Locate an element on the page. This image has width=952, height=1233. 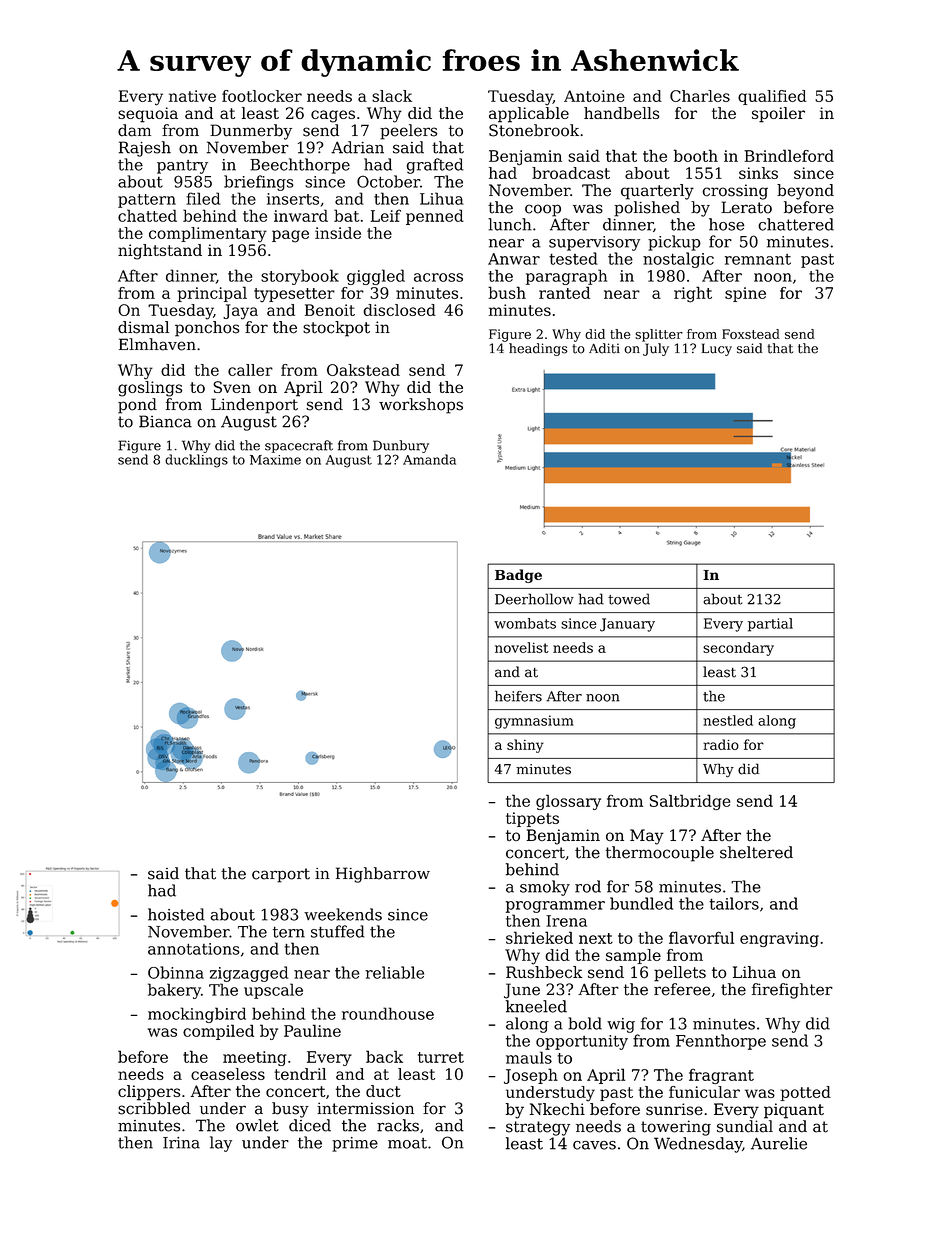
applicable is located at coordinates (529, 115).
